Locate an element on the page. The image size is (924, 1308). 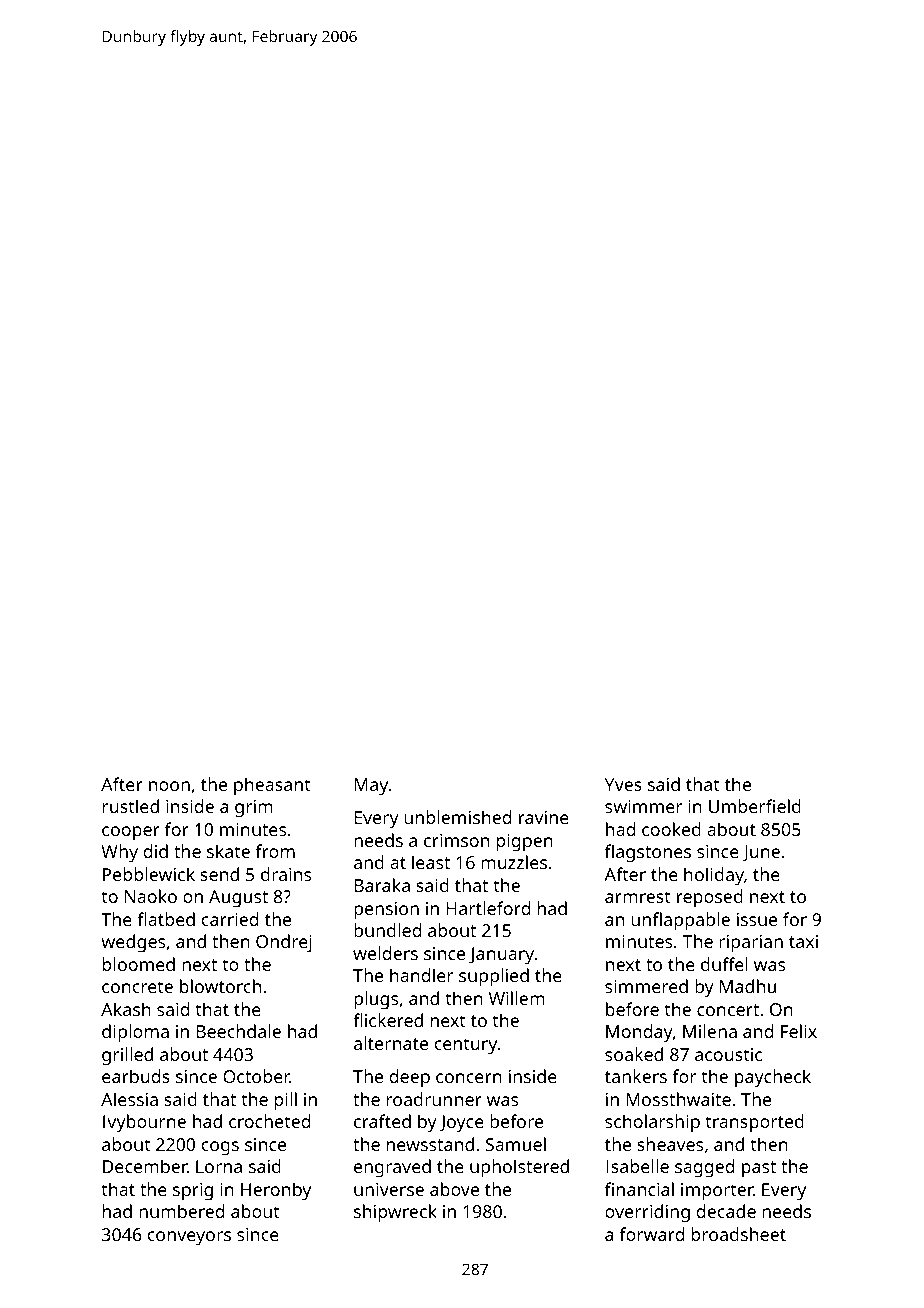
Naoko is located at coordinates (151, 896).
